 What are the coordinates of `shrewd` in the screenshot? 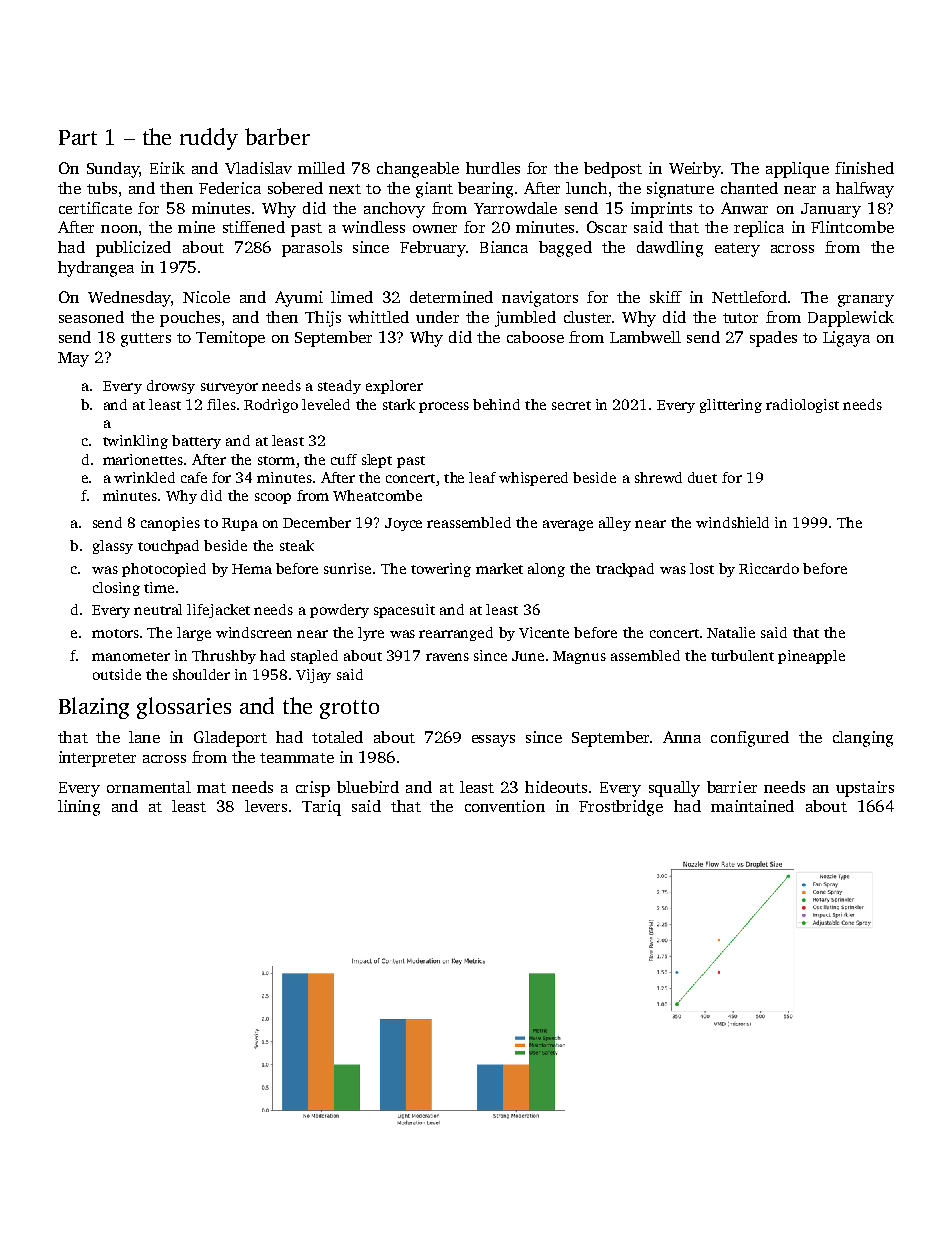 It's located at (658, 477).
